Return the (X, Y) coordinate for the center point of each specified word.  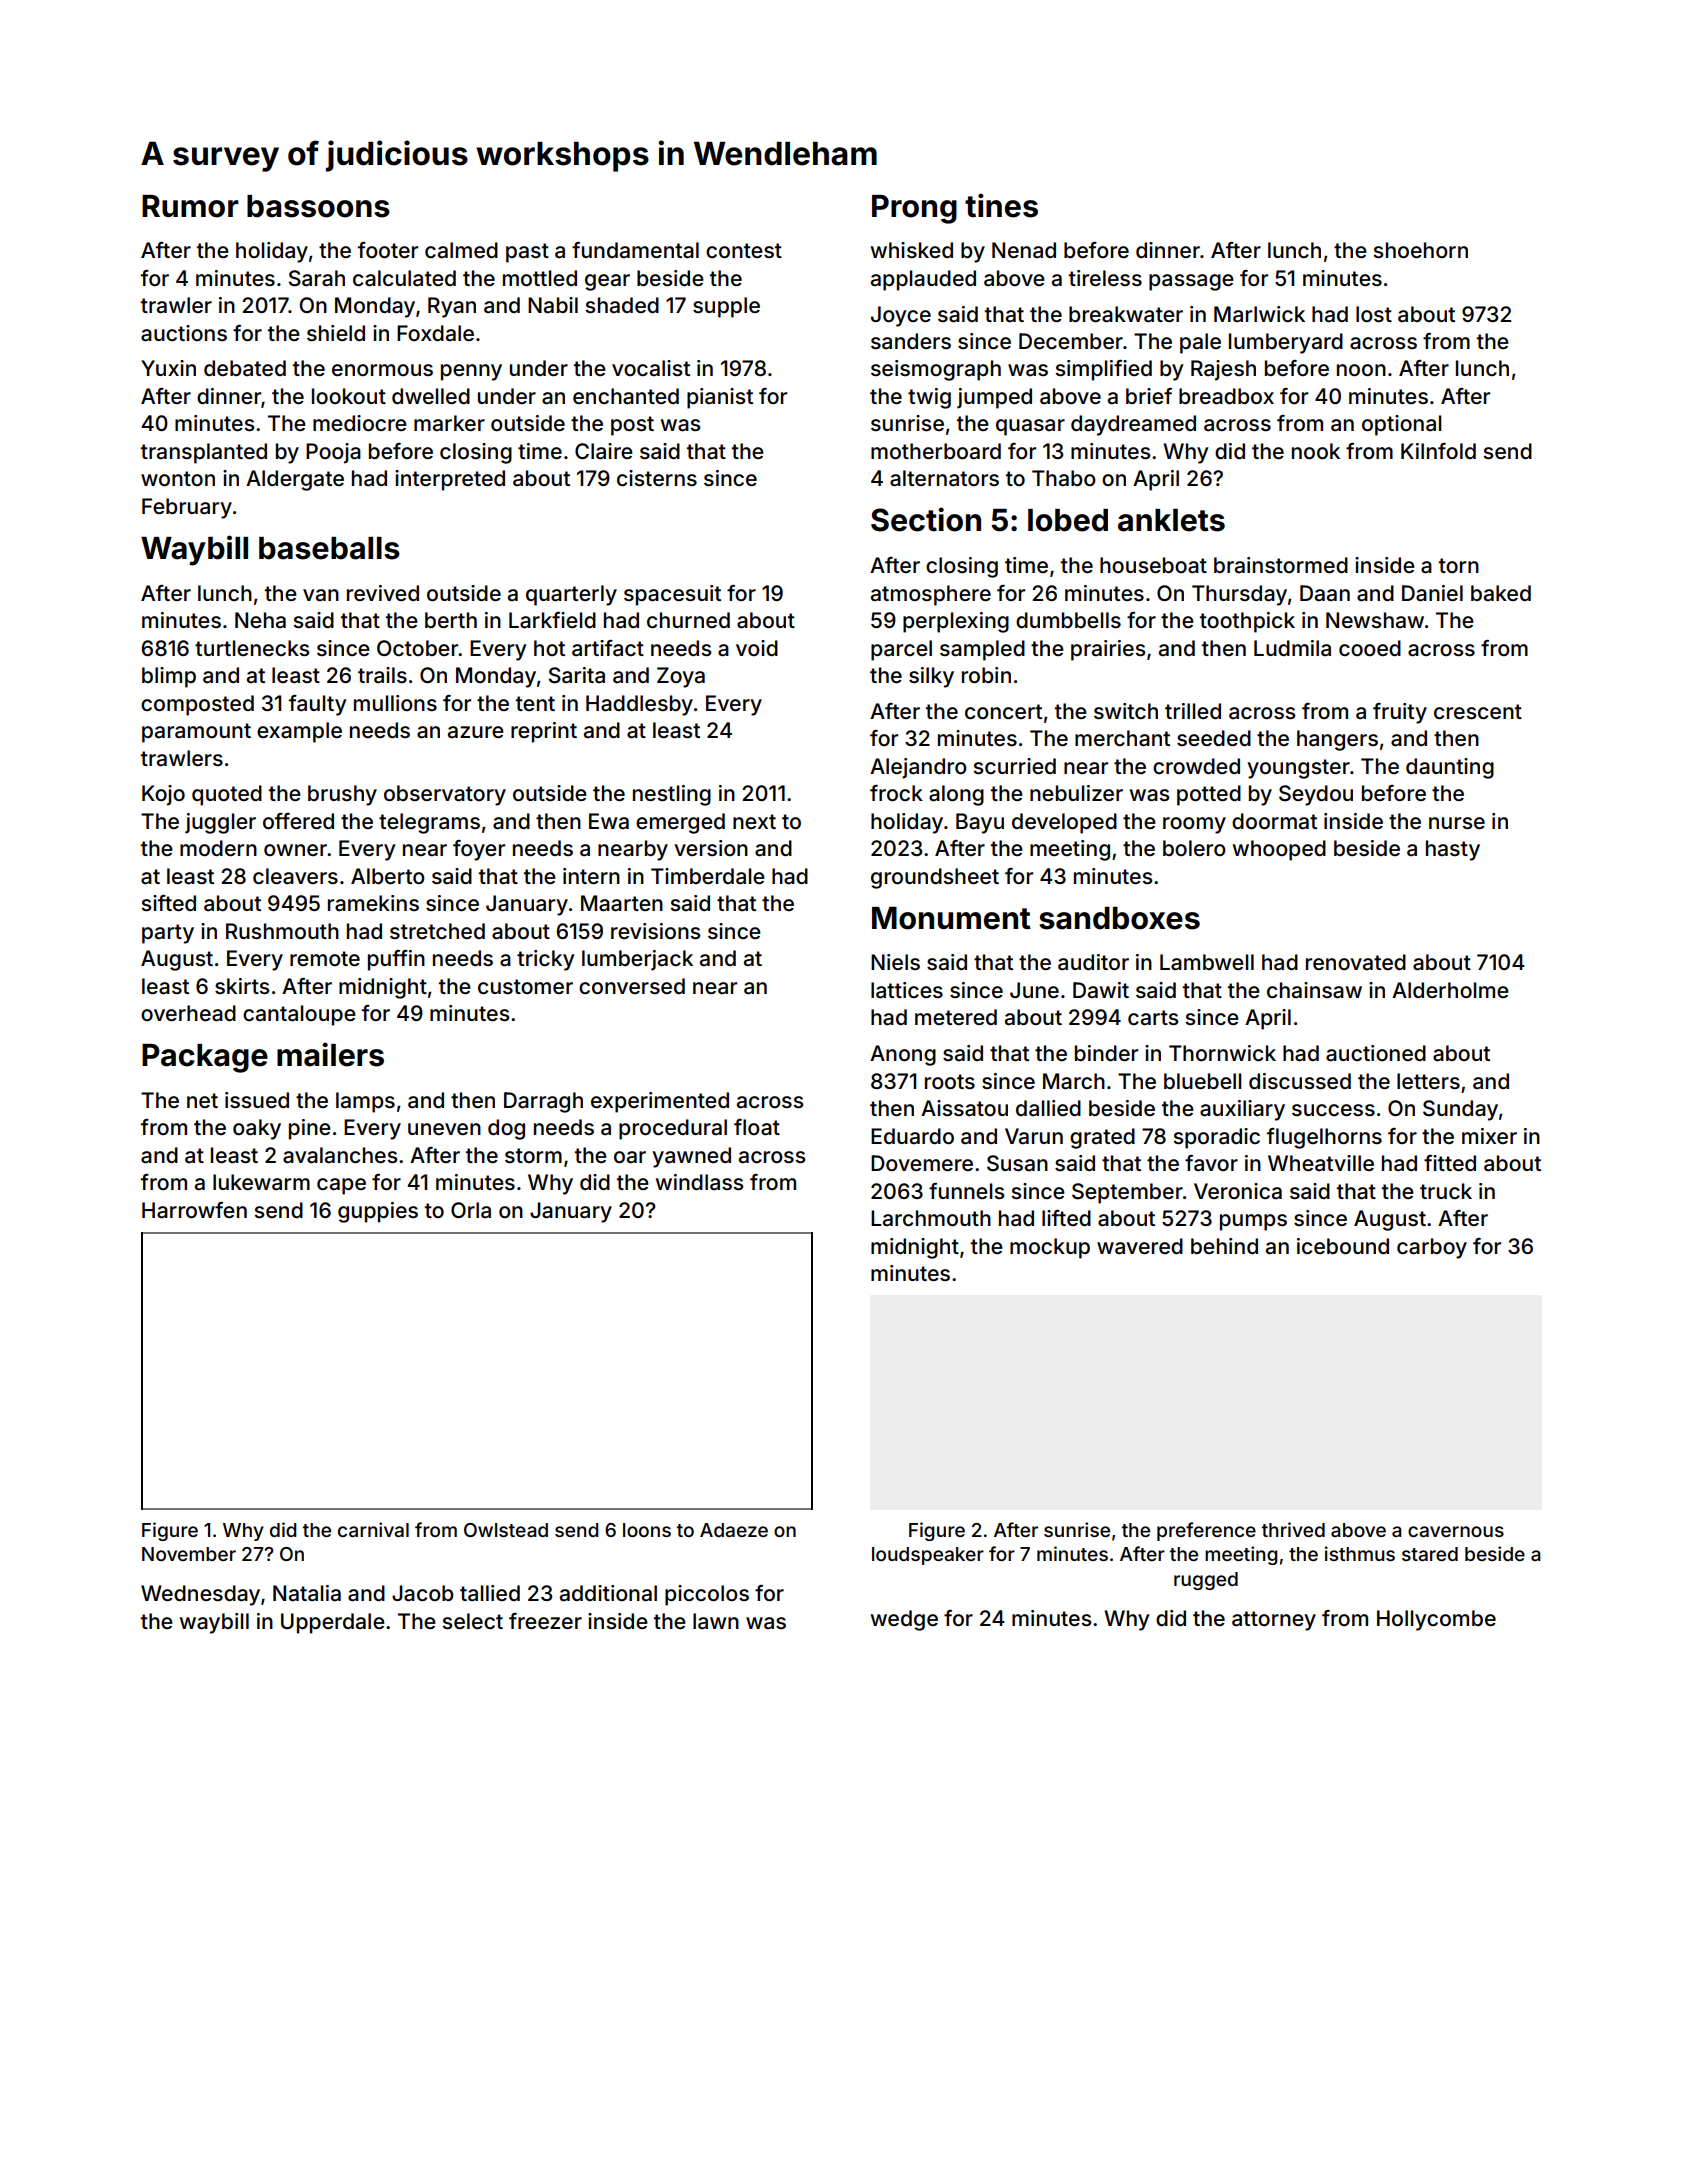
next (754, 821)
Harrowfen (194, 1210)
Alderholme (1450, 990)
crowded (1196, 766)
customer (525, 986)
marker (449, 423)
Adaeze (734, 1530)
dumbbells (1068, 620)
